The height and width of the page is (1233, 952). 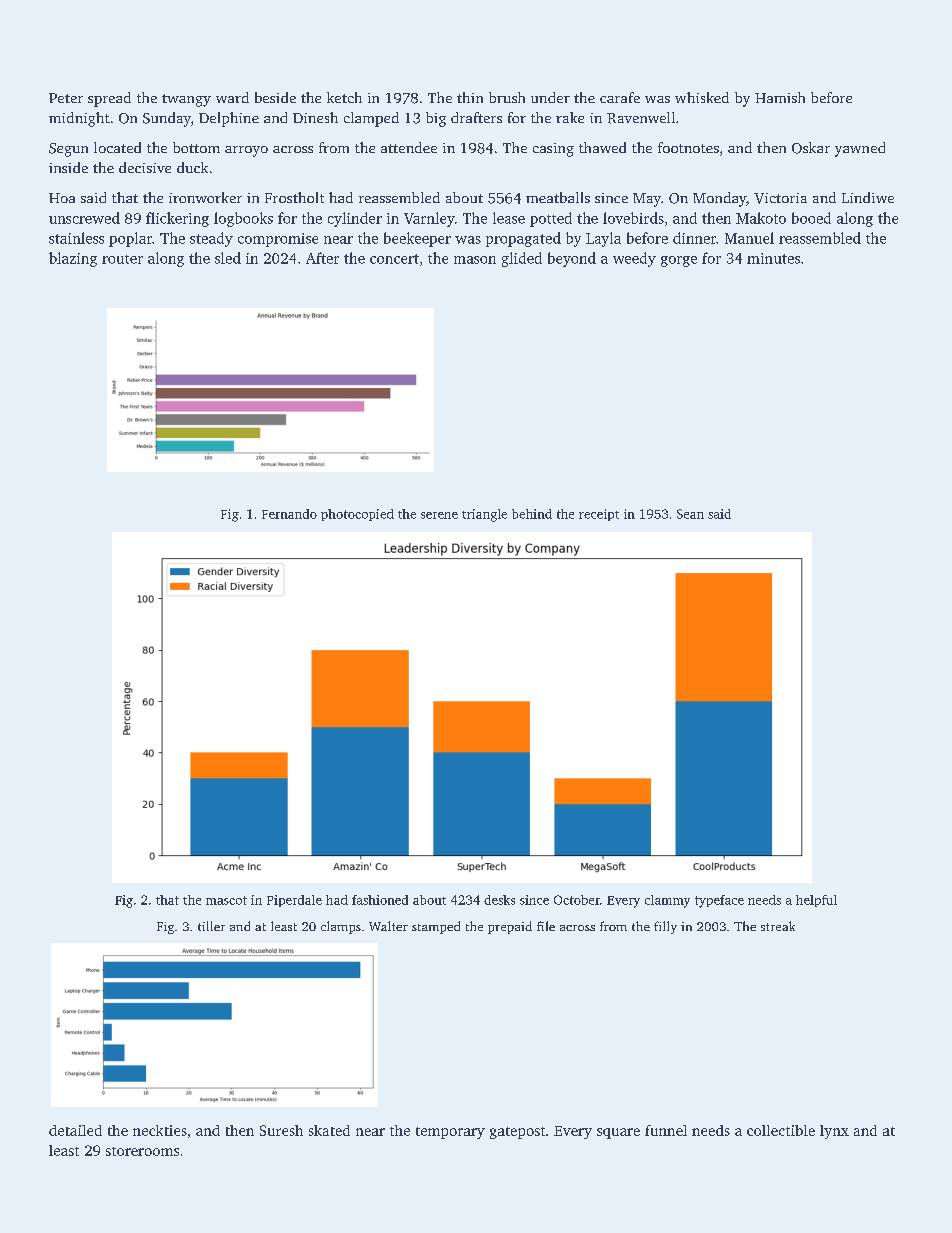 I want to click on brush, so click(x=507, y=97).
